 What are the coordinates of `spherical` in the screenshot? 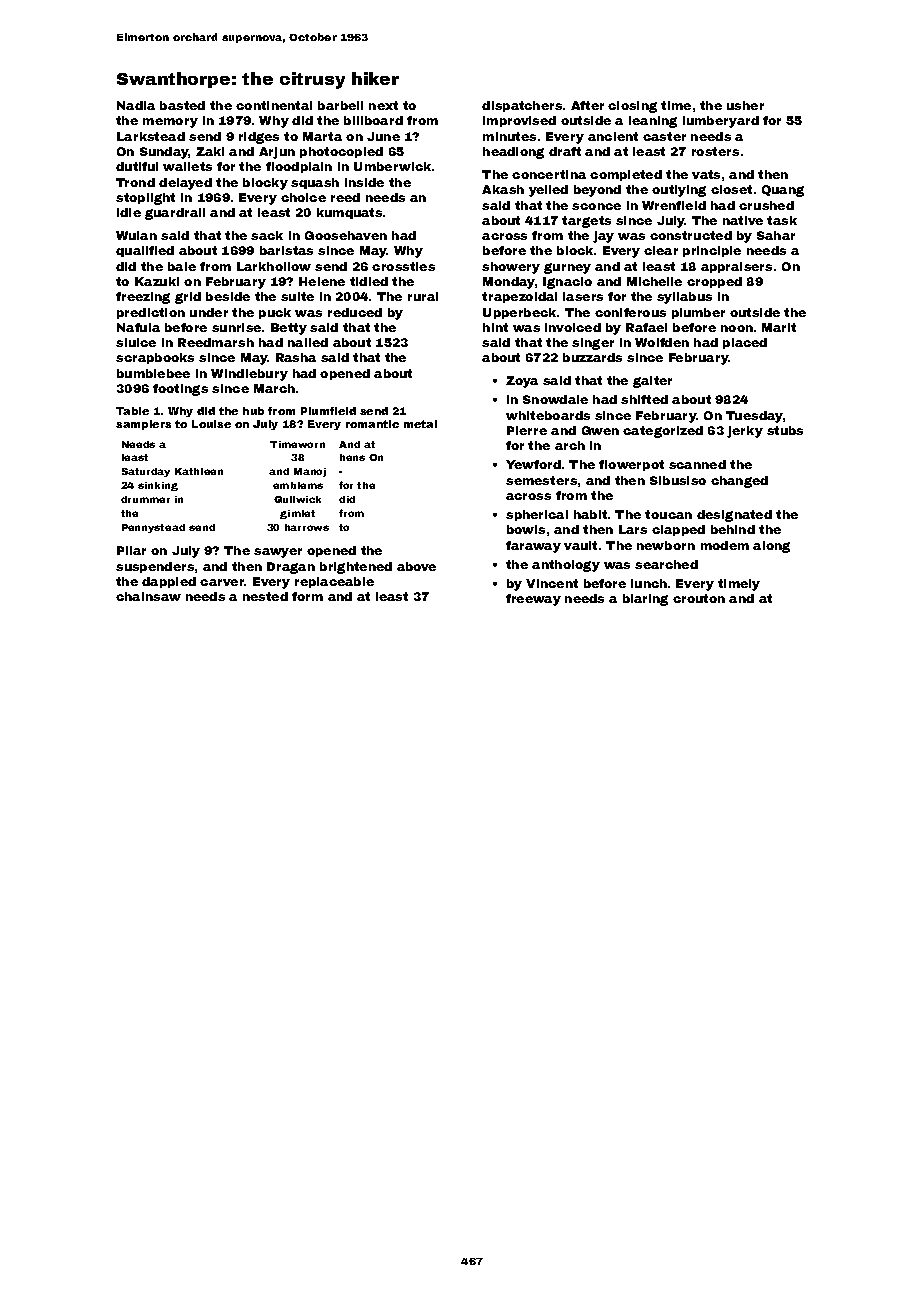 It's located at (537, 515).
